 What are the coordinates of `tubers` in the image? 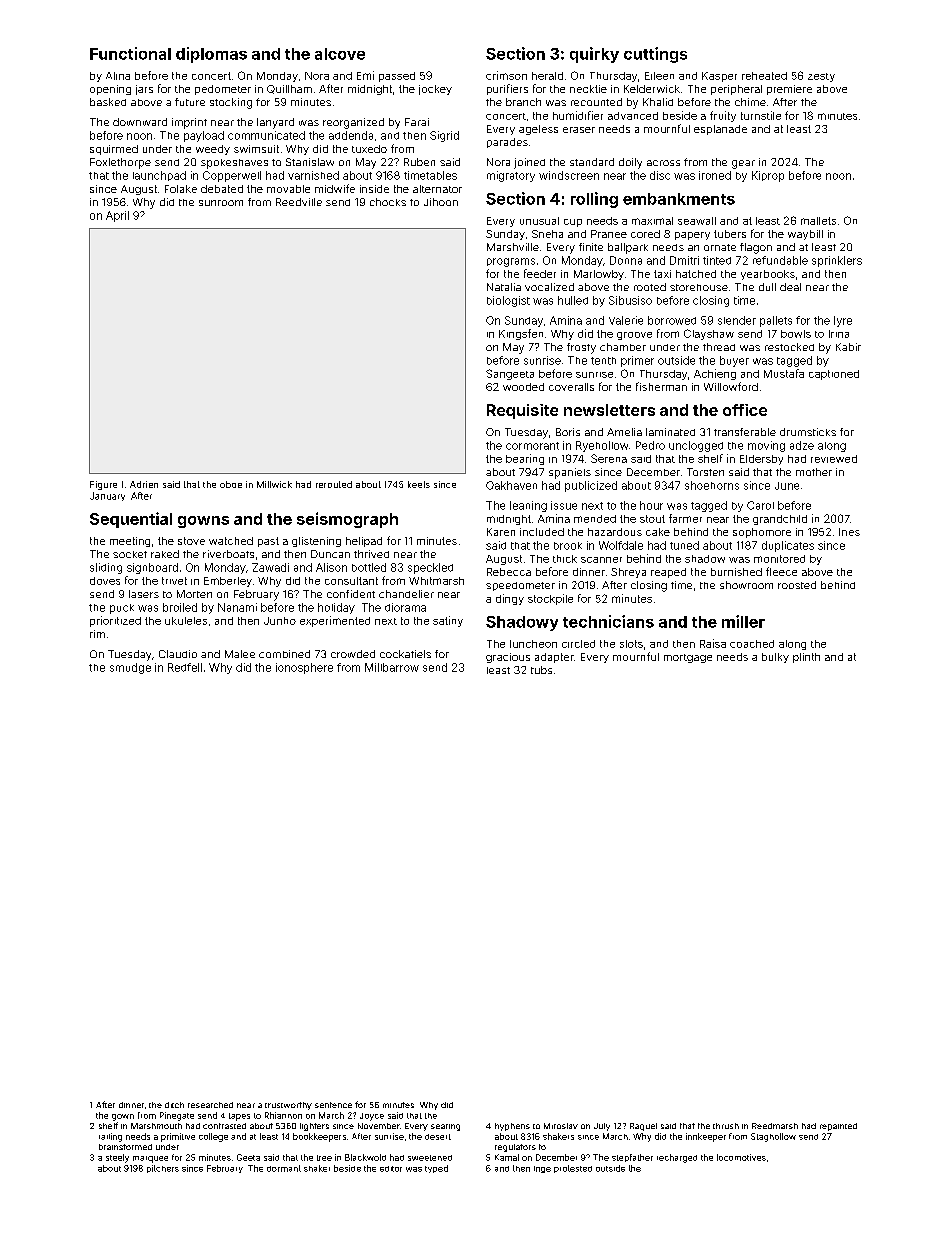 It's located at (730, 234).
